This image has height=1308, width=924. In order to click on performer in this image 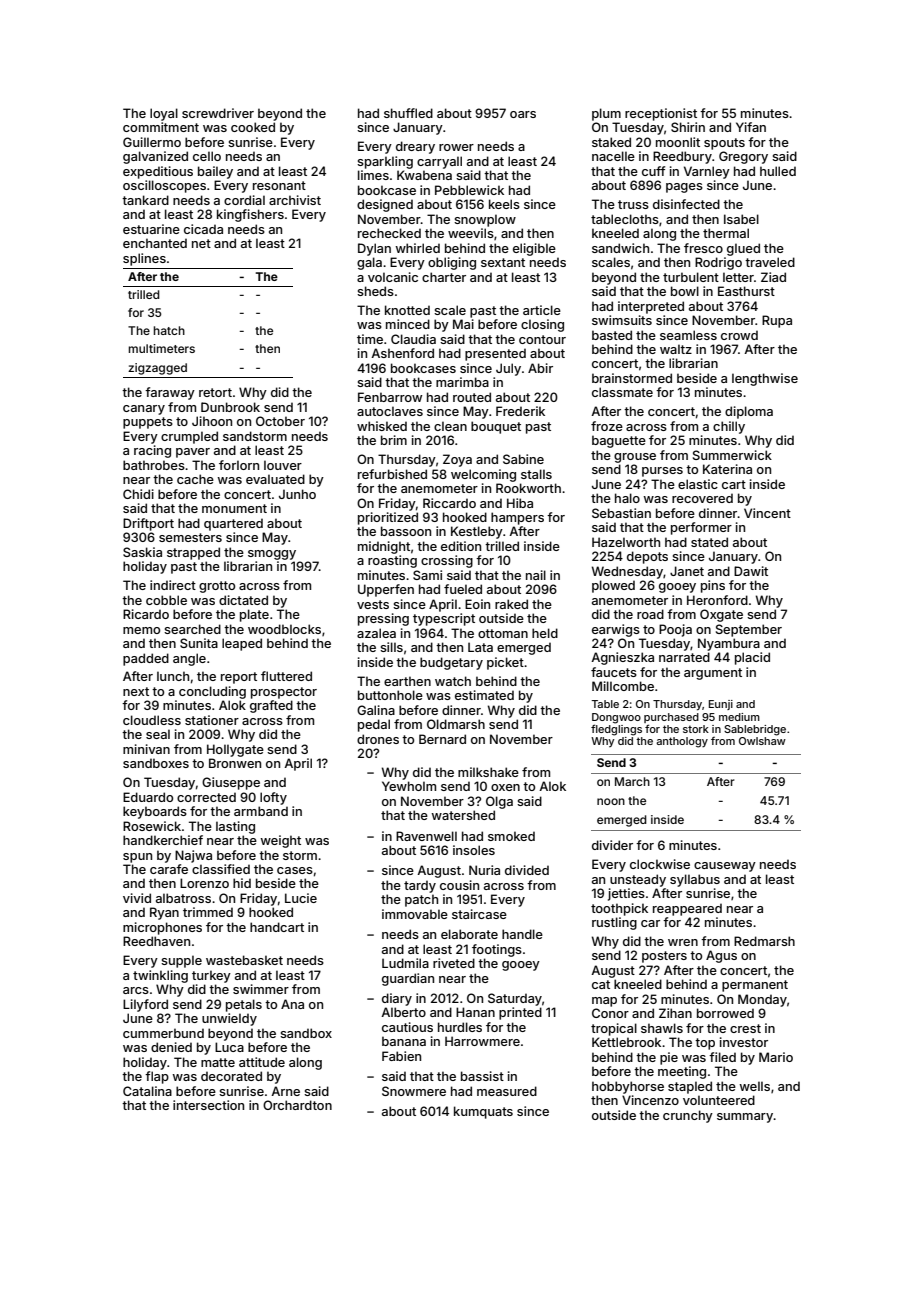, I will do `click(701, 528)`.
